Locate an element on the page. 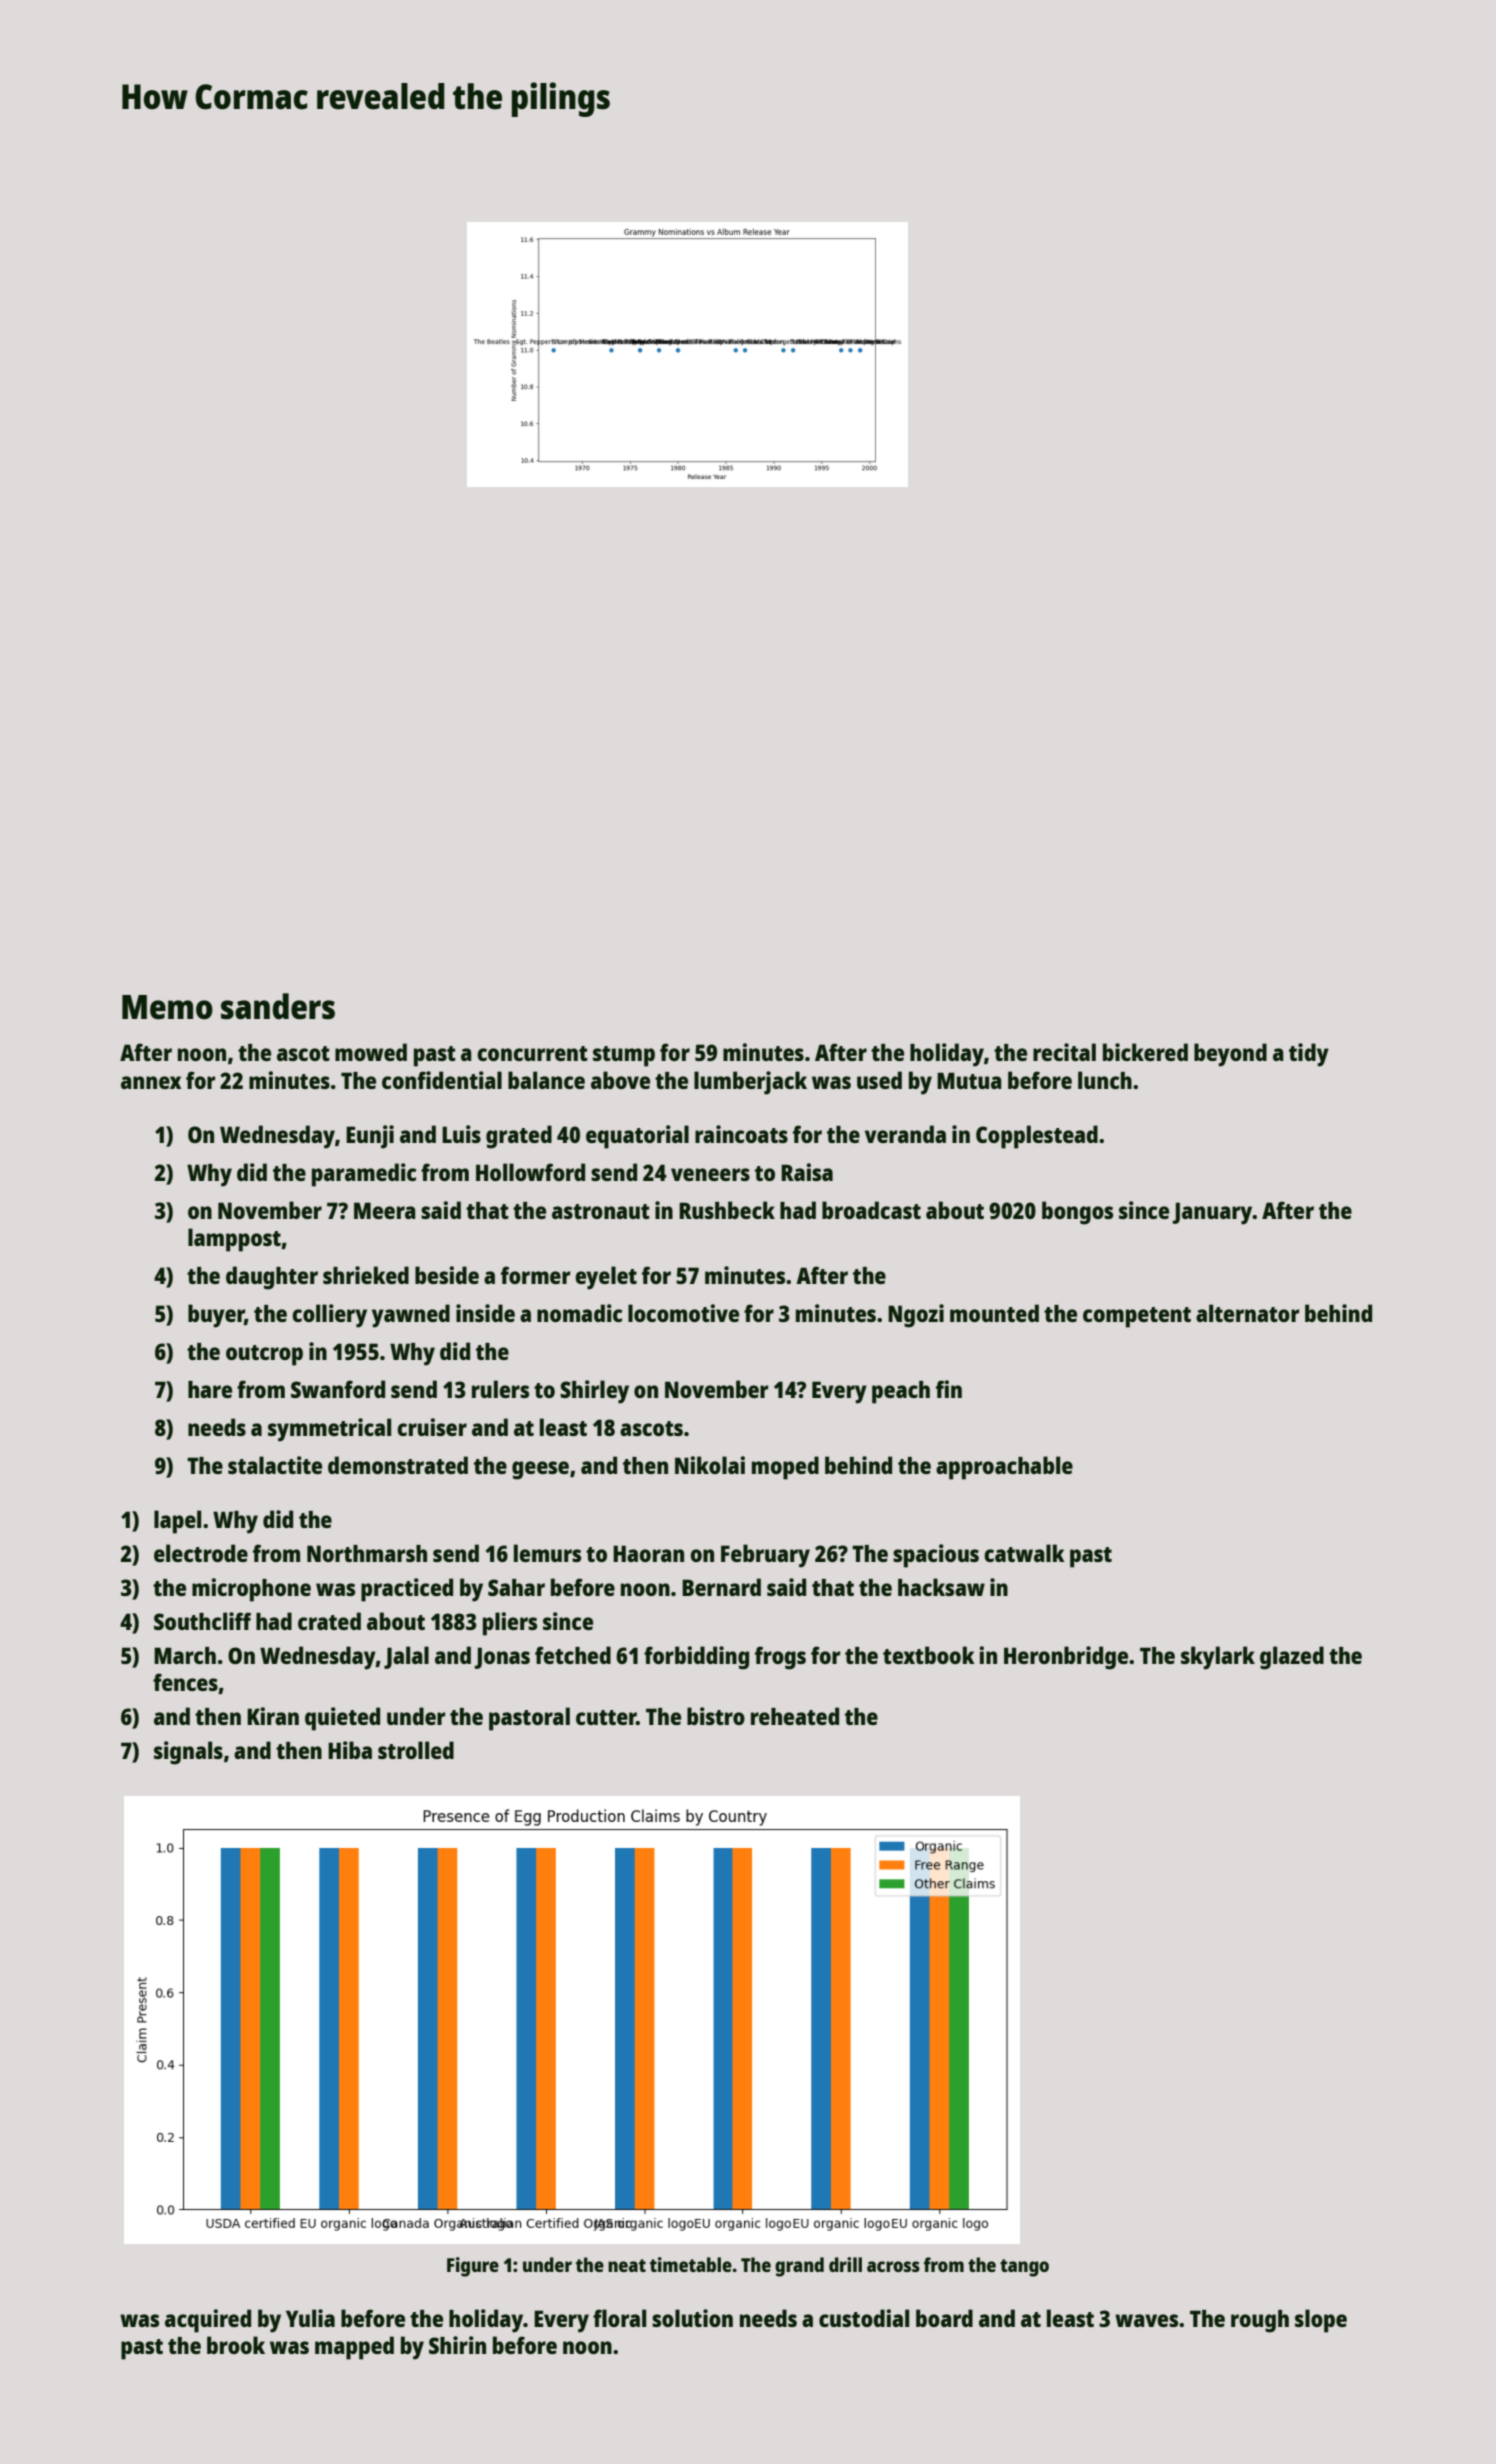 This image has height=2464, width=1496. Swanford is located at coordinates (338, 1389).
